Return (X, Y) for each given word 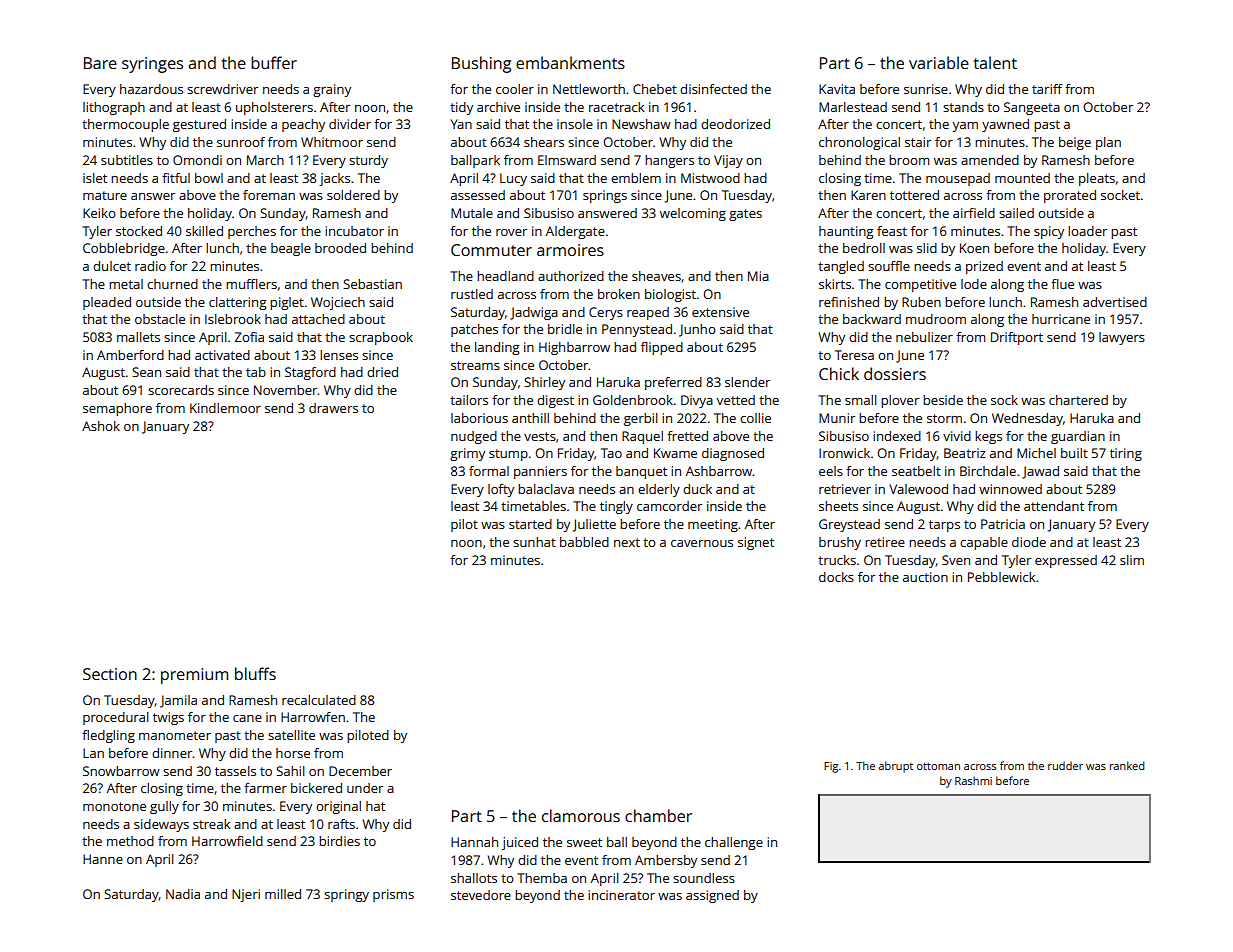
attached (318, 319)
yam (965, 127)
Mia (758, 276)
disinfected (713, 89)
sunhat (534, 542)
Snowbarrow (121, 771)
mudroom (936, 319)
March (265, 160)
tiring (1126, 454)
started (530, 524)
